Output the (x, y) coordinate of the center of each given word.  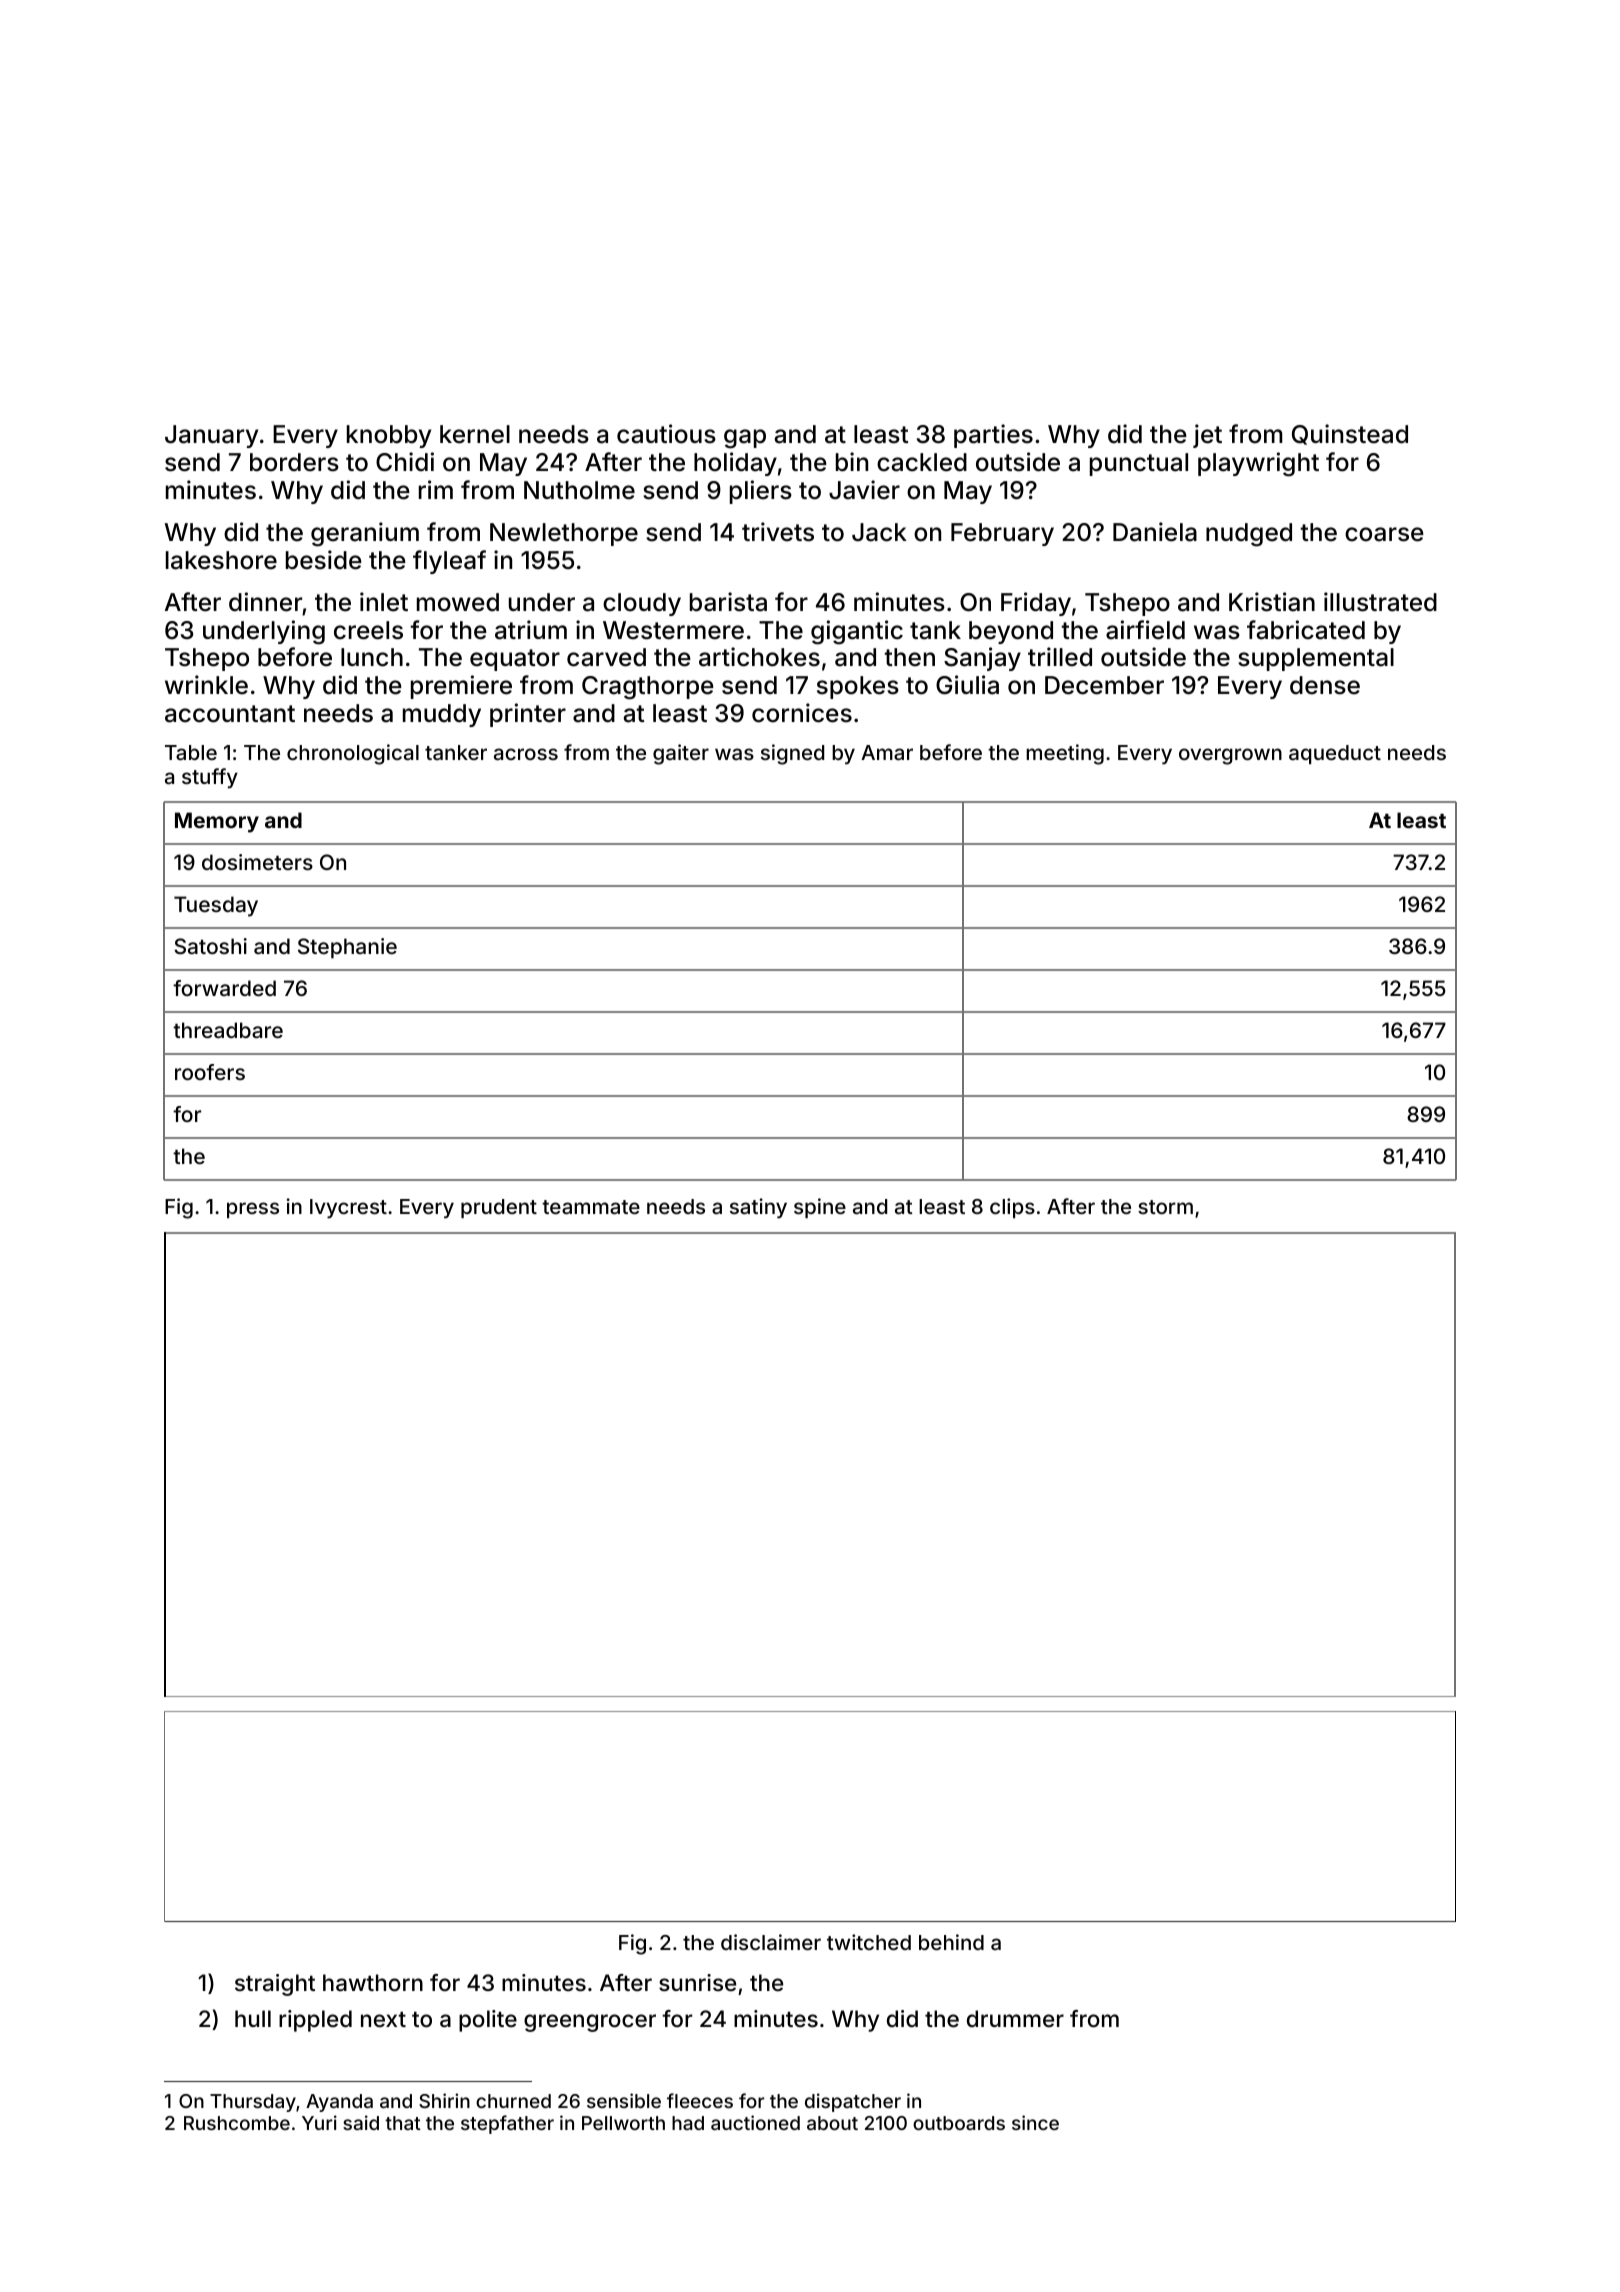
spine (820, 1208)
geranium (365, 534)
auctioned (755, 2122)
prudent (499, 1208)
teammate (591, 1207)
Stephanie (347, 948)
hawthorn (373, 1983)
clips (1012, 1208)
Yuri (319, 2122)
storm (1165, 1207)
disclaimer (771, 1942)
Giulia (967, 685)
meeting (1065, 754)
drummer (1015, 2018)
